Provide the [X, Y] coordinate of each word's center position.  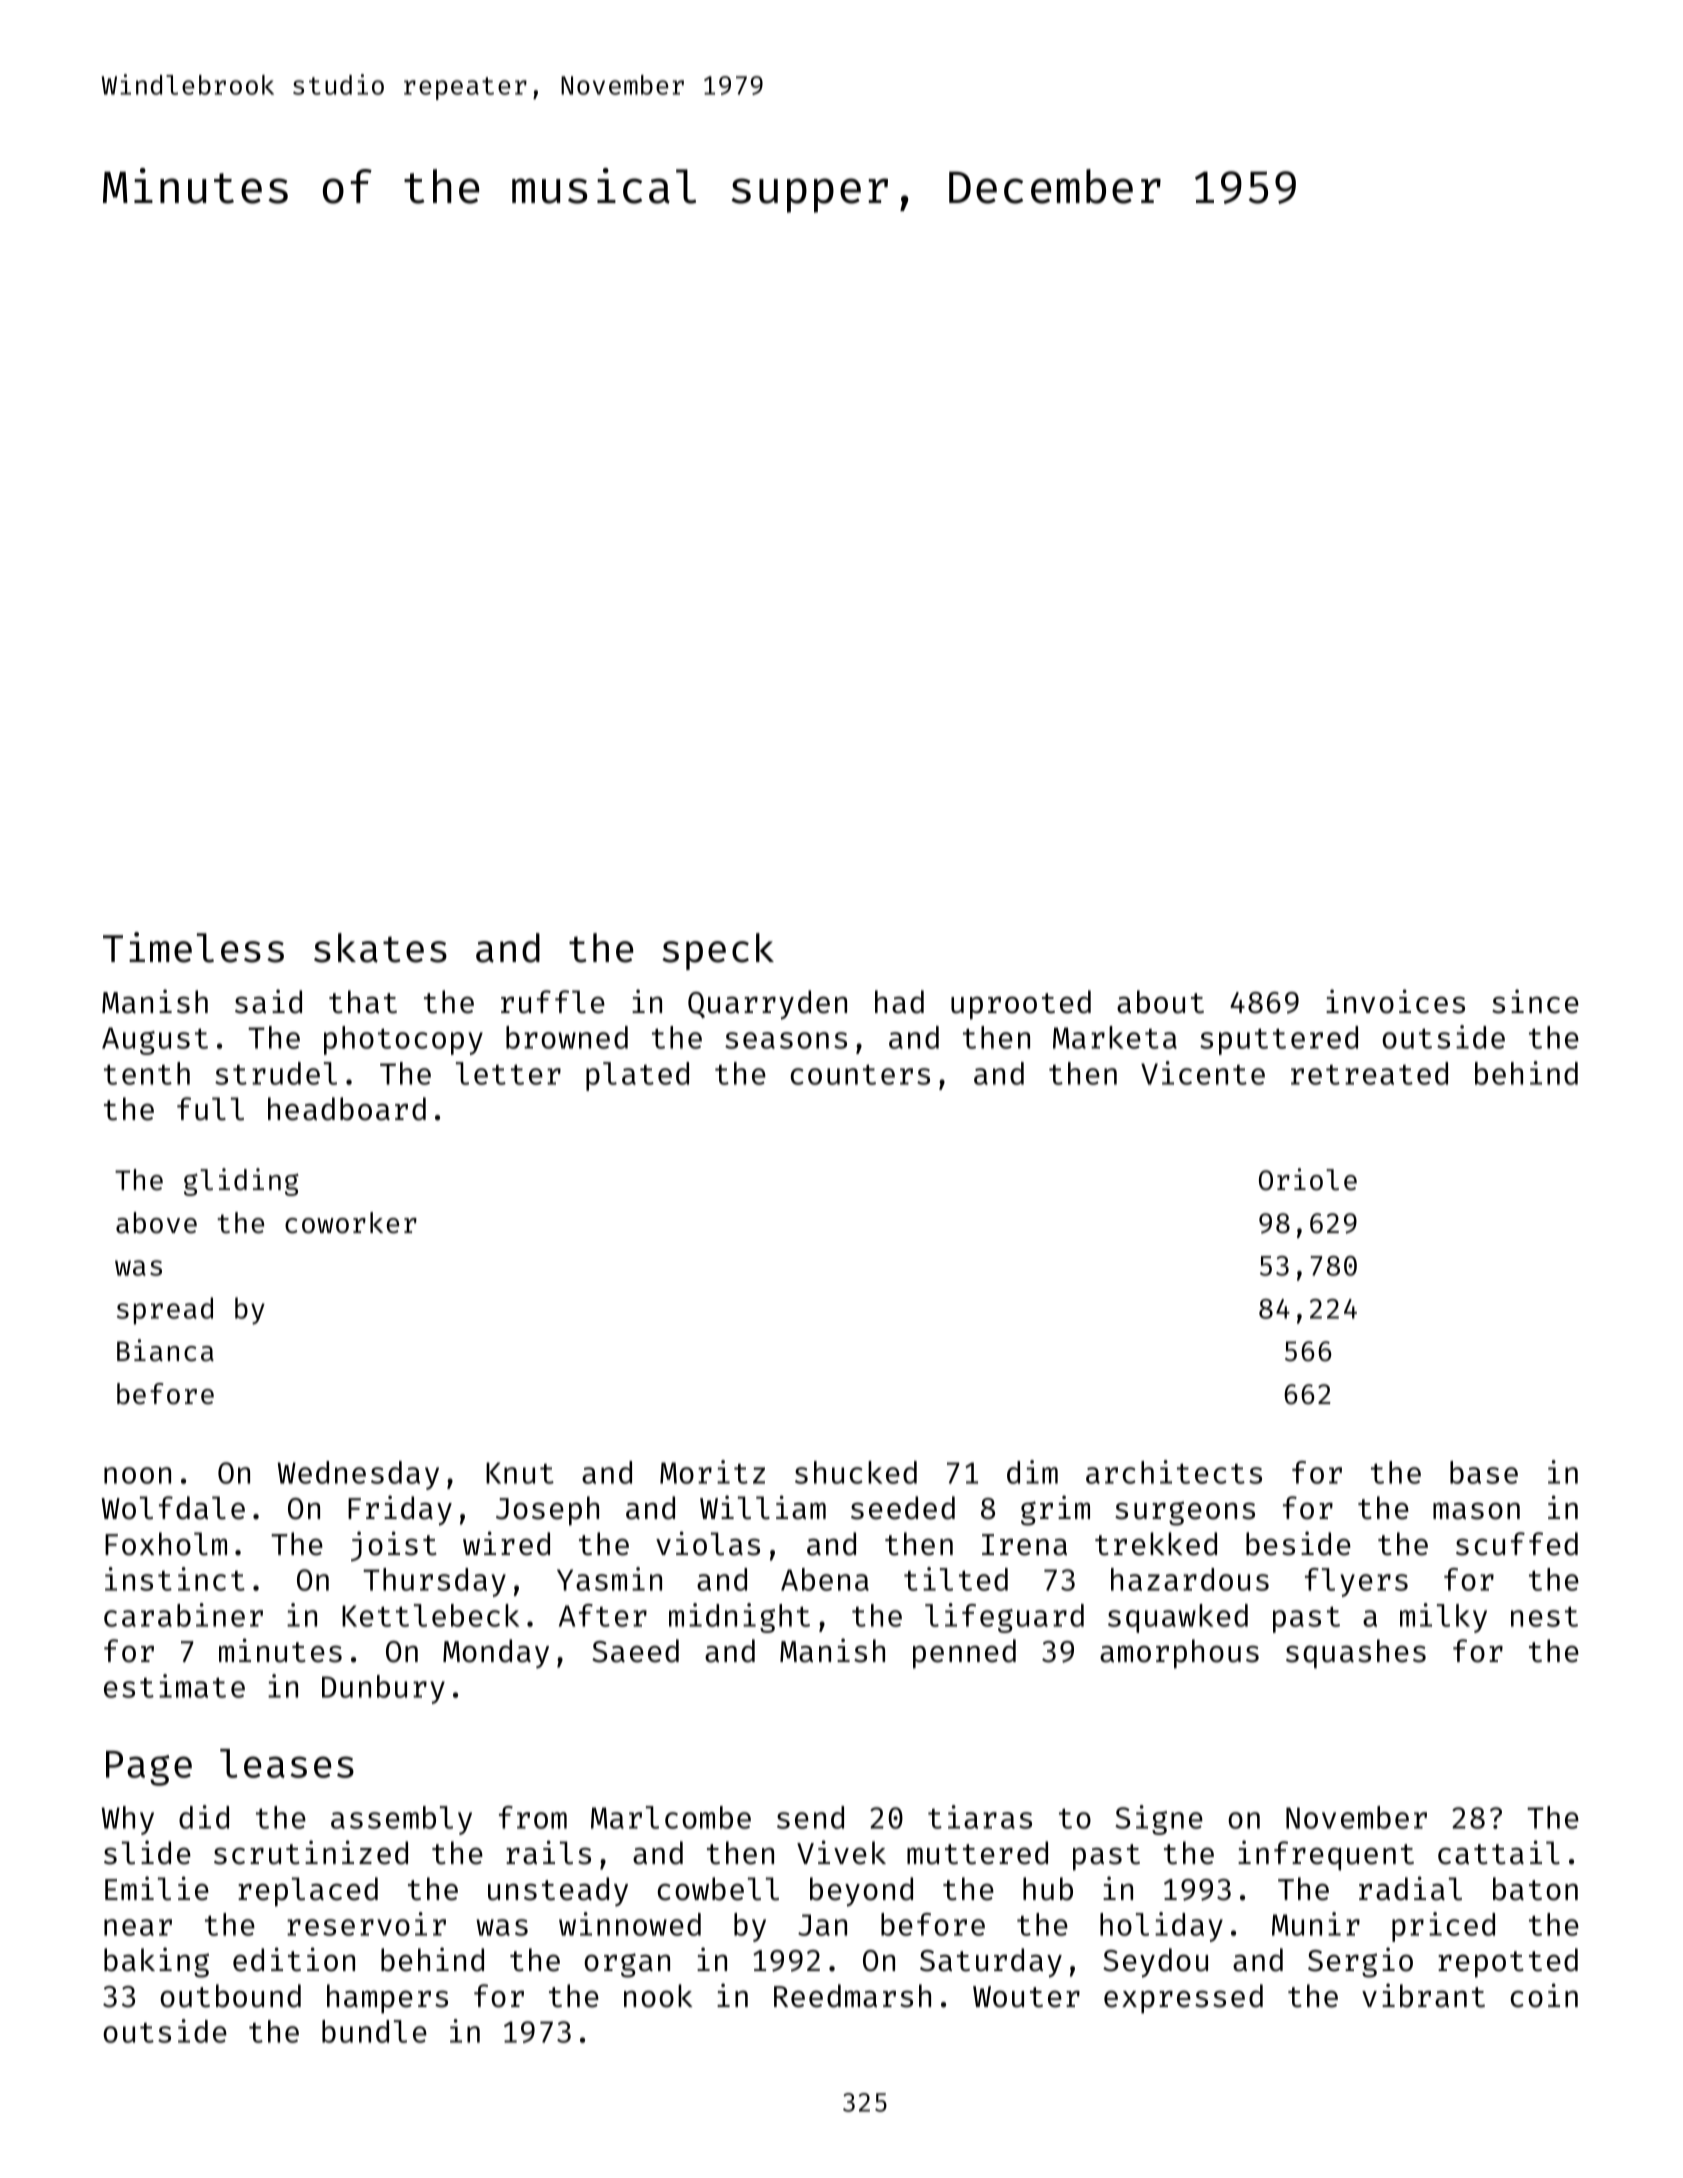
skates [380, 948]
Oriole [1308, 1179]
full [210, 1109]
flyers [1356, 1582]
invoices [1395, 1001]
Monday [496, 1654]
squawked [1178, 1618]
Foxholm [166, 1544]
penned [964, 1654]
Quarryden [767, 1005]
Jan [822, 1925]
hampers [387, 1999]
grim [1055, 1510]
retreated [1369, 1073]
